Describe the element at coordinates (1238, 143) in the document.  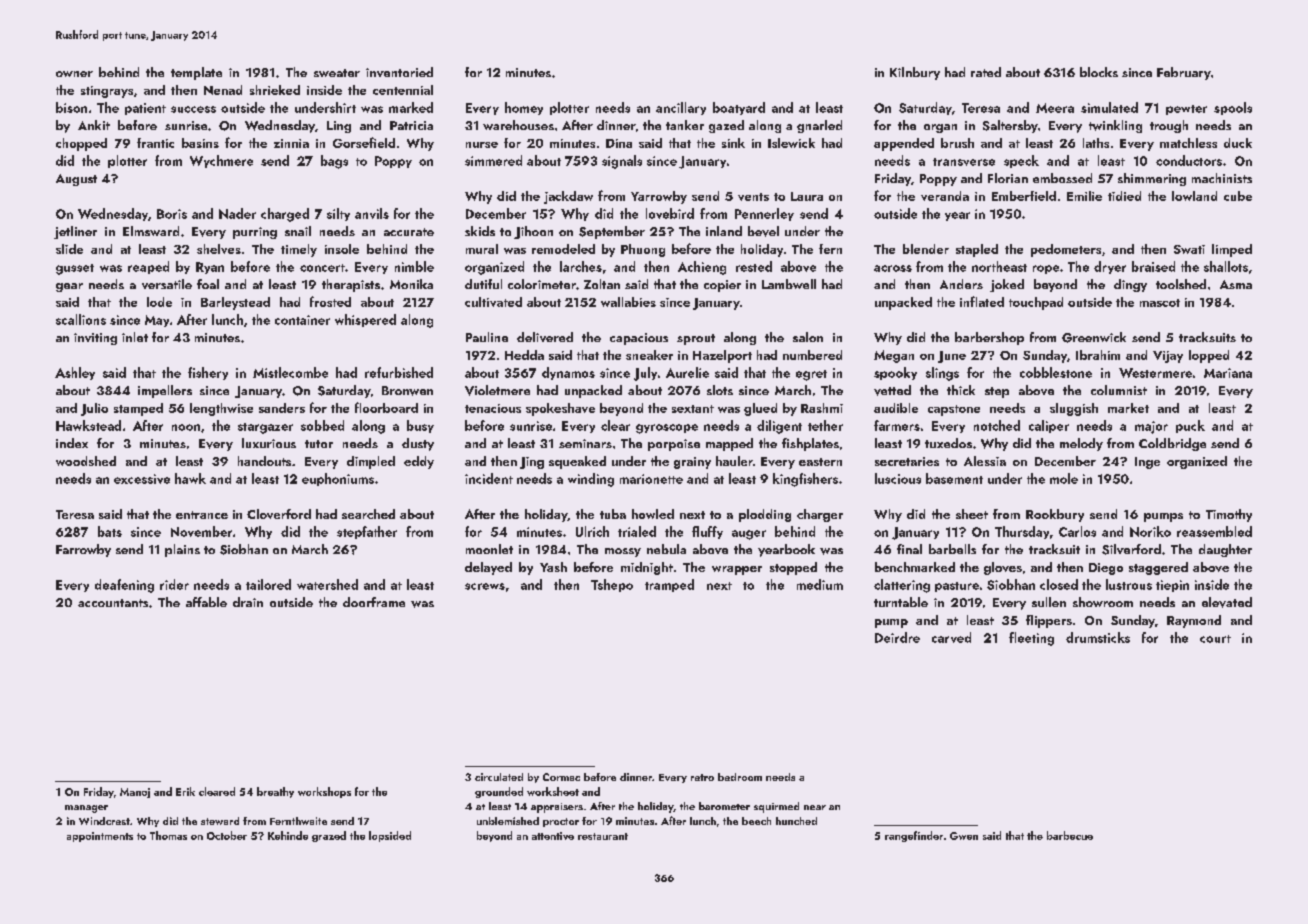
I see `duck` at that location.
